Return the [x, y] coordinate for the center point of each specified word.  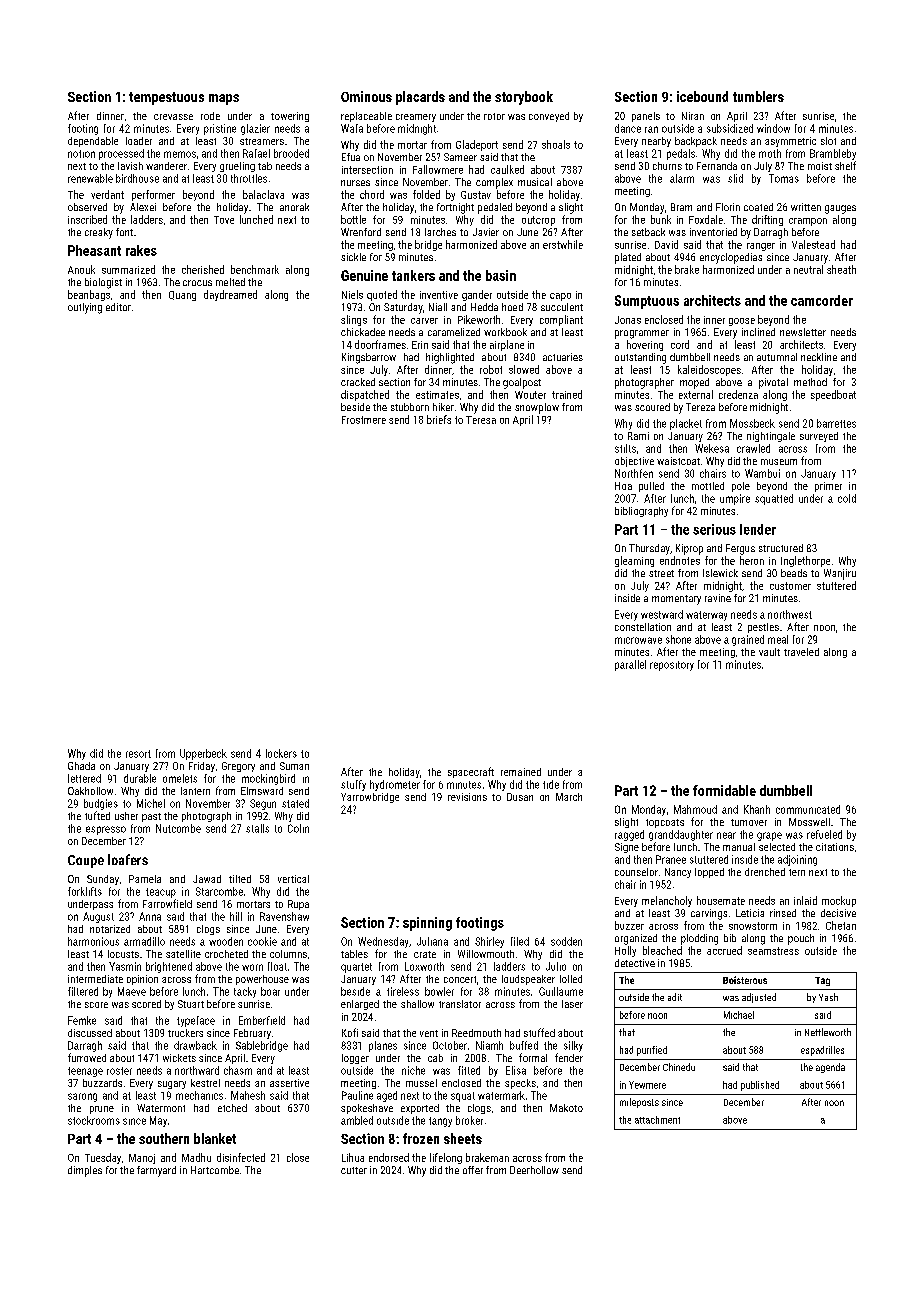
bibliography [641, 512]
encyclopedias [731, 258]
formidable [724, 790]
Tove [224, 220]
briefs [439, 419]
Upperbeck [203, 754]
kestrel [205, 1083]
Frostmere [364, 420]
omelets [180, 778]
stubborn [410, 407]
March [569, 797]
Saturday [403, 308]
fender [569, 1057]
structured [781, 548]
